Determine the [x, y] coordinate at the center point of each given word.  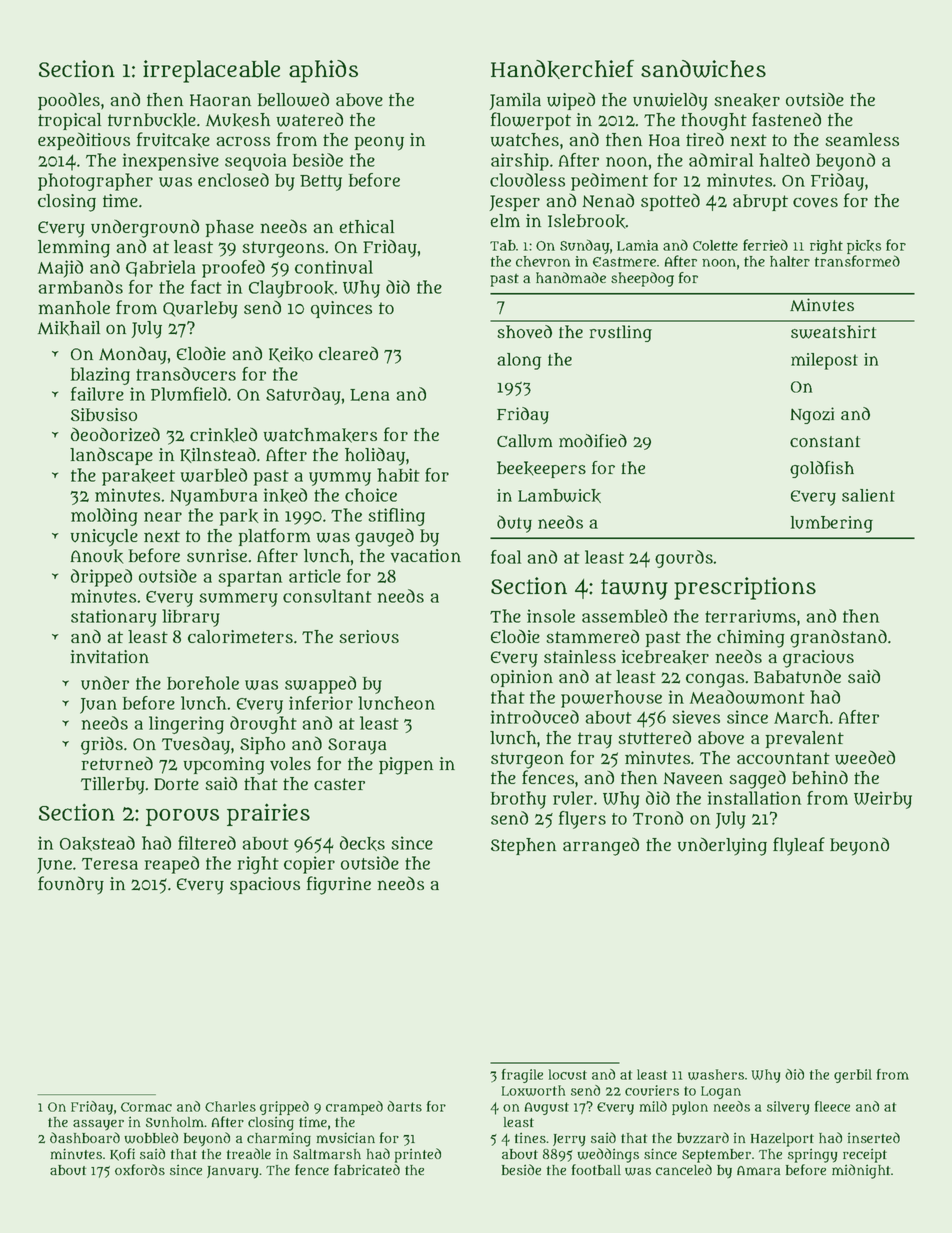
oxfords [140, 1169]
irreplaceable [211, 71]
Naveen [693, 778]
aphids [323, 71]
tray [595, 740]
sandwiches [703, 69]
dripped [101, 578]
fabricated [367, 1169]
